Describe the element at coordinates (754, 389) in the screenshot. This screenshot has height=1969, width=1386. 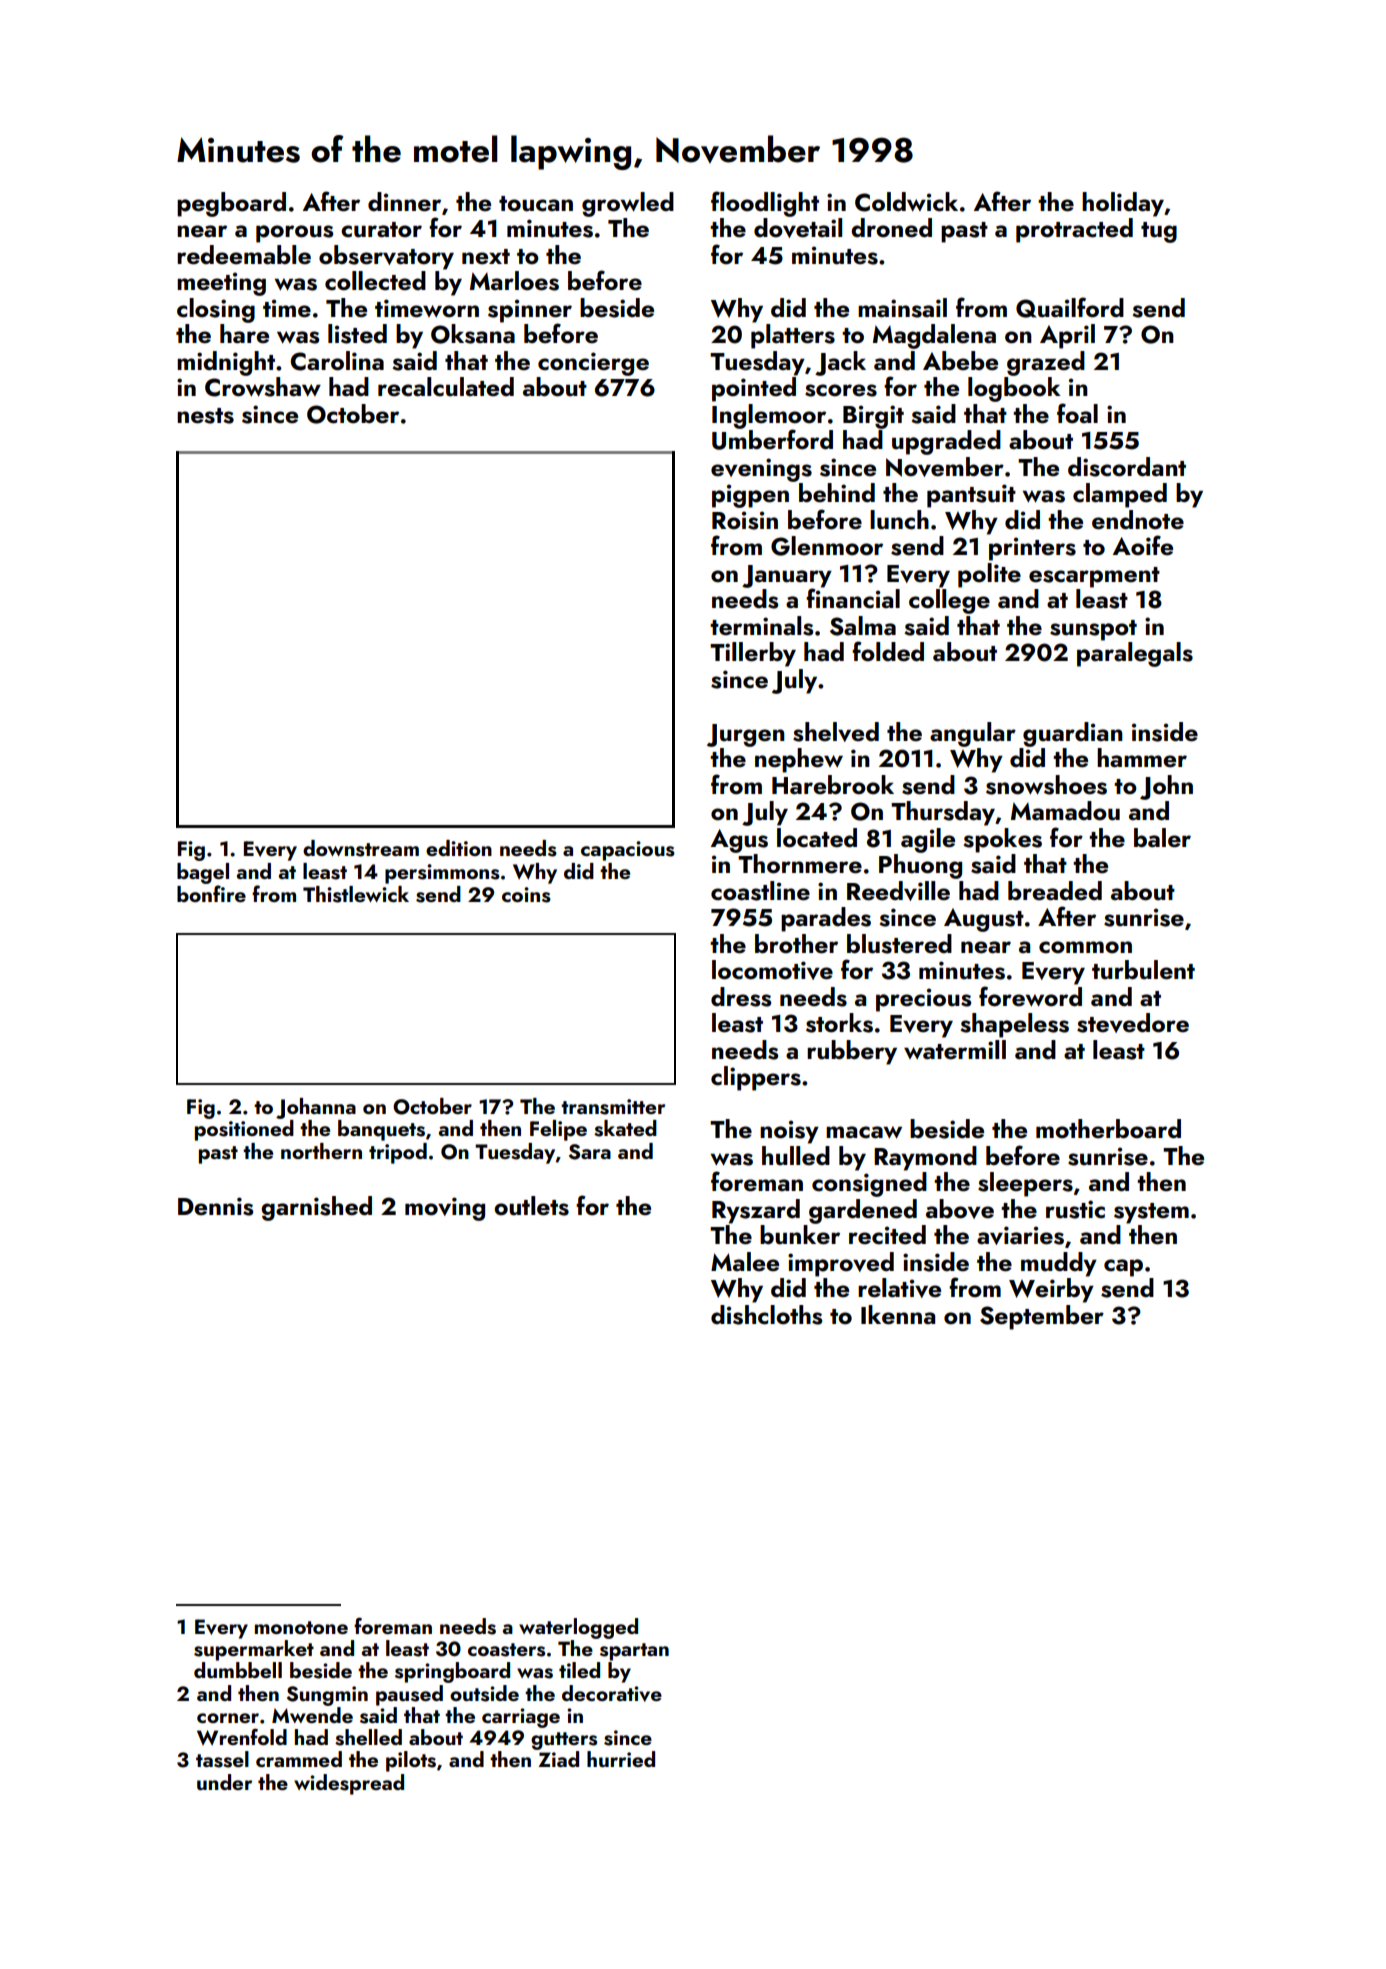
I see `pointed` at that location.
